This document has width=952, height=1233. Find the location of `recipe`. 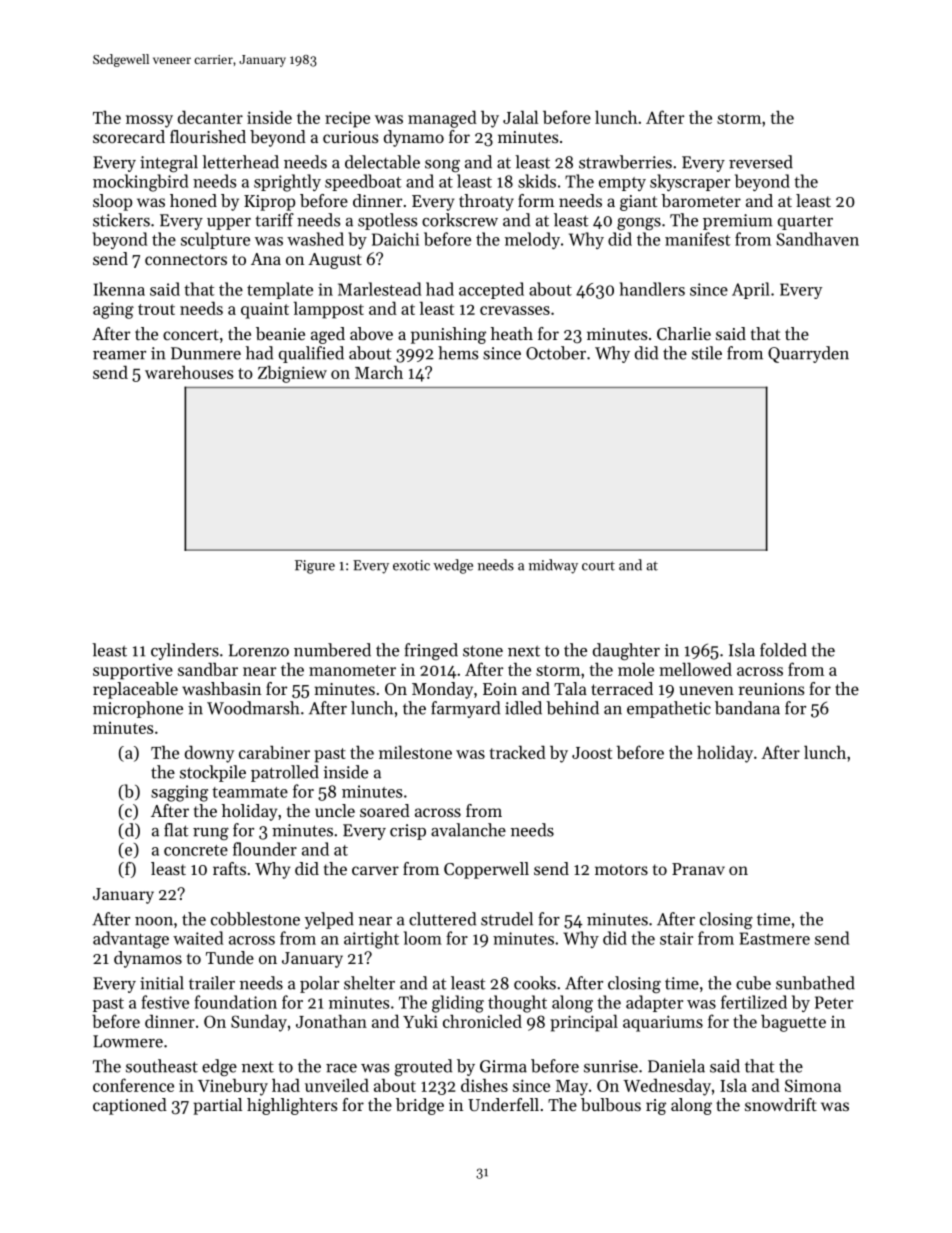

recipe is located at coordinates (347, 119).
